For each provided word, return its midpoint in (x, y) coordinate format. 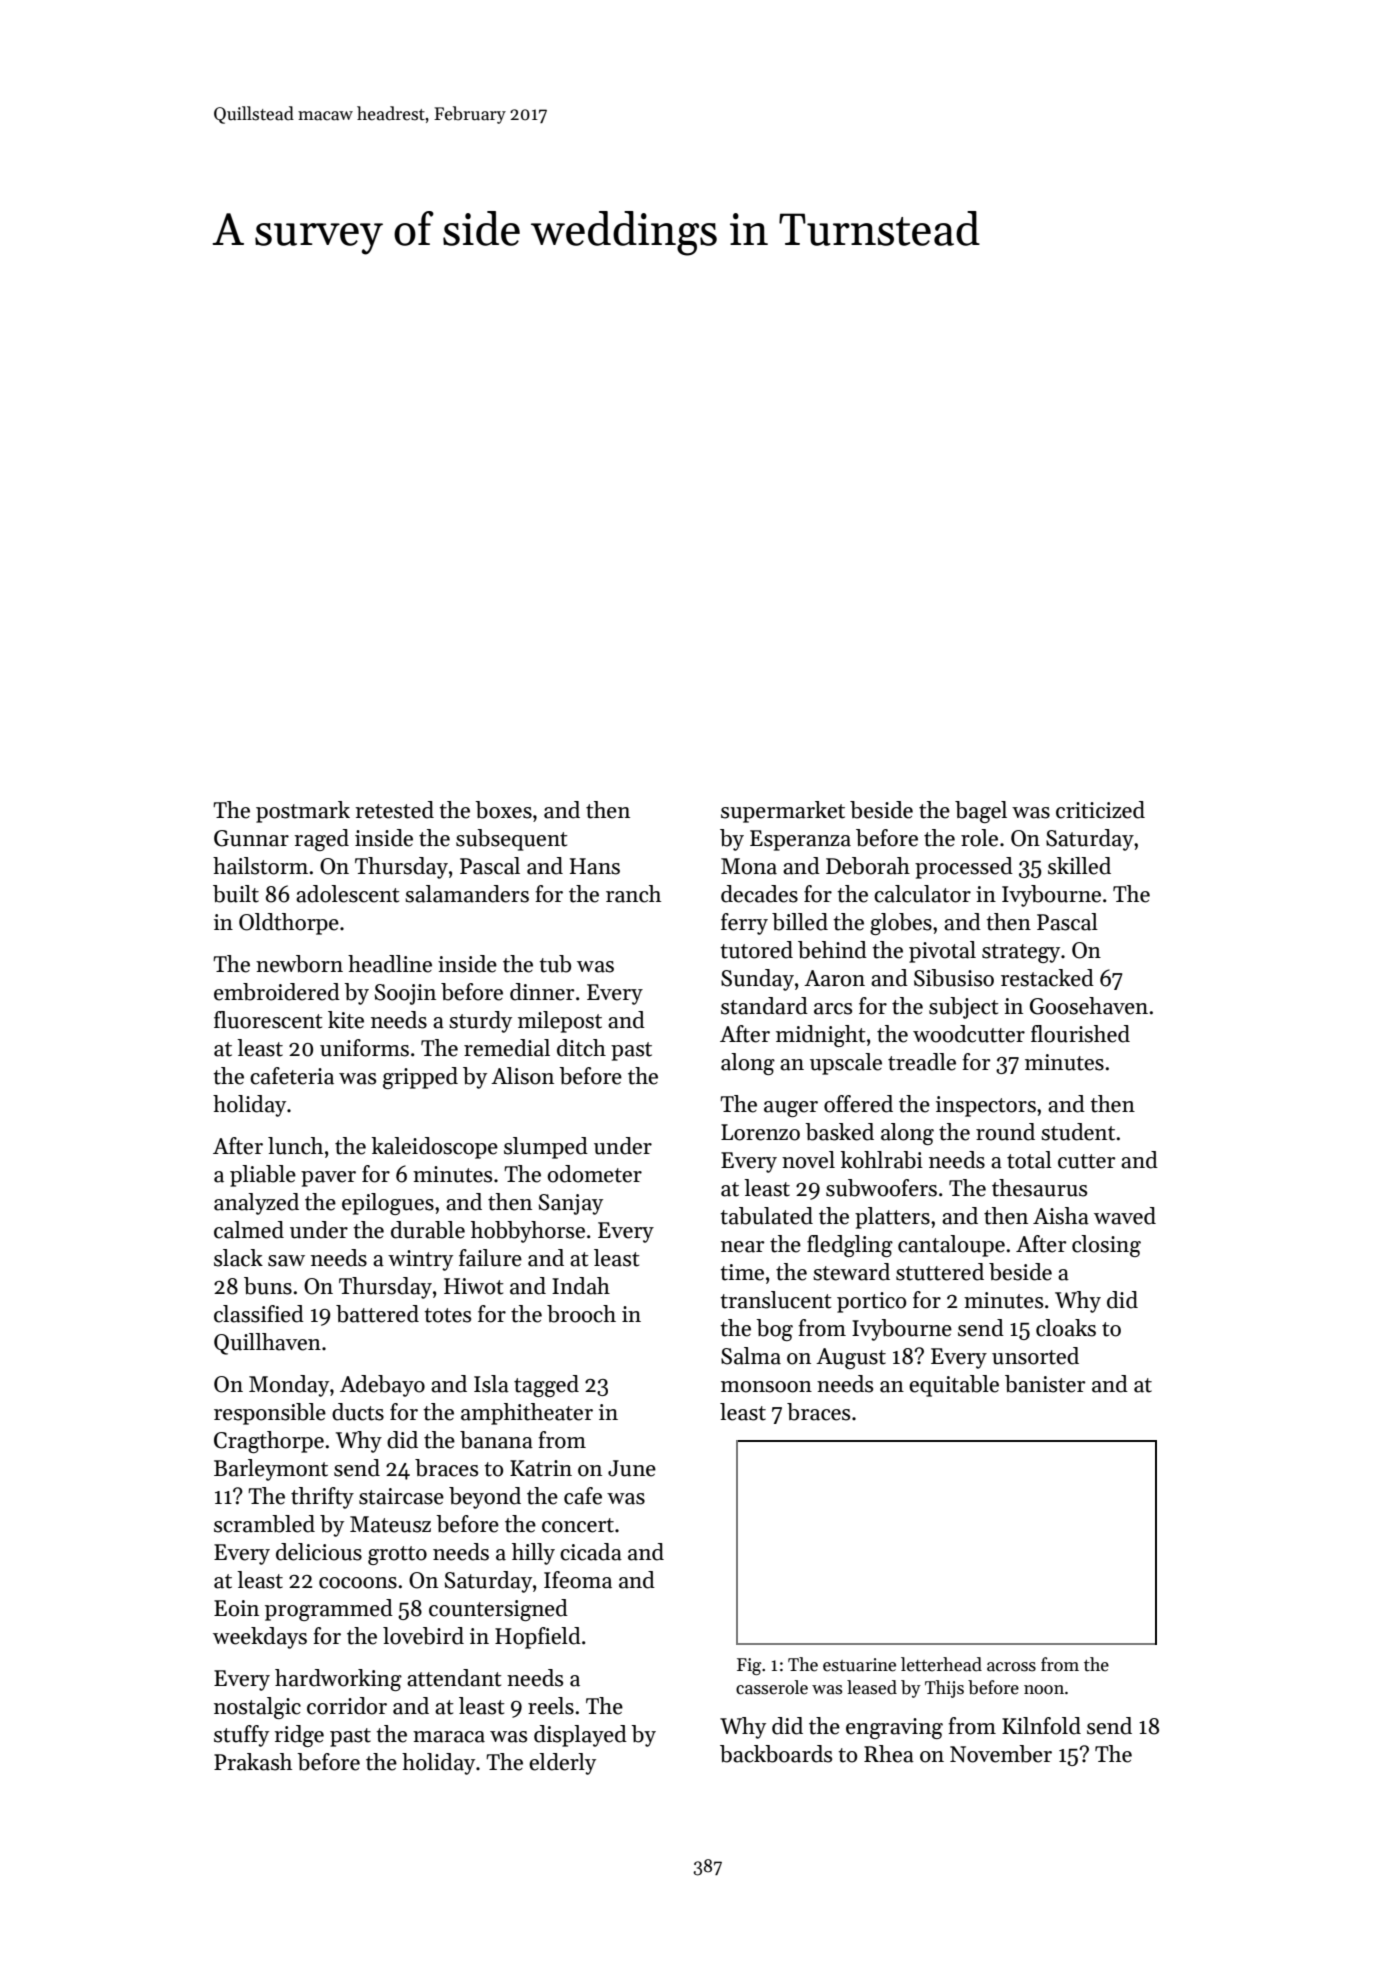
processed (964, 868)
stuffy (241, 1736)
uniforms (364, 1048)
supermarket (783, 812)
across (1011, 1667)
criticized (1100, 810)
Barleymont (271, 1470)
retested (394, 810)
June (632, 1468)
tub (555, 964)
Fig (749, 1666)
